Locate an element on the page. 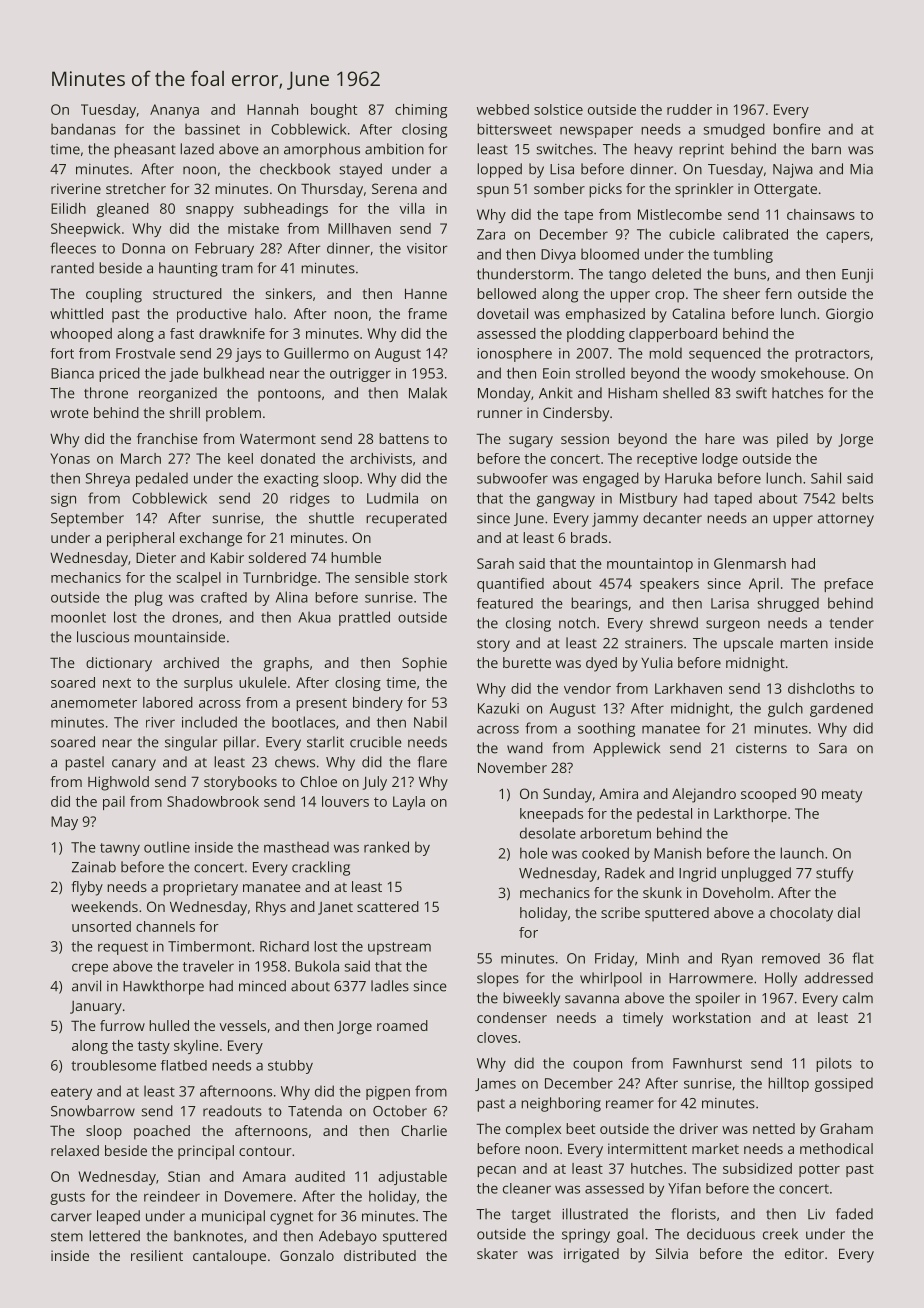 Image resolution: width=924 pixels, height=1308 pixels. Turnbridge is located at coordinates (280, 579).
